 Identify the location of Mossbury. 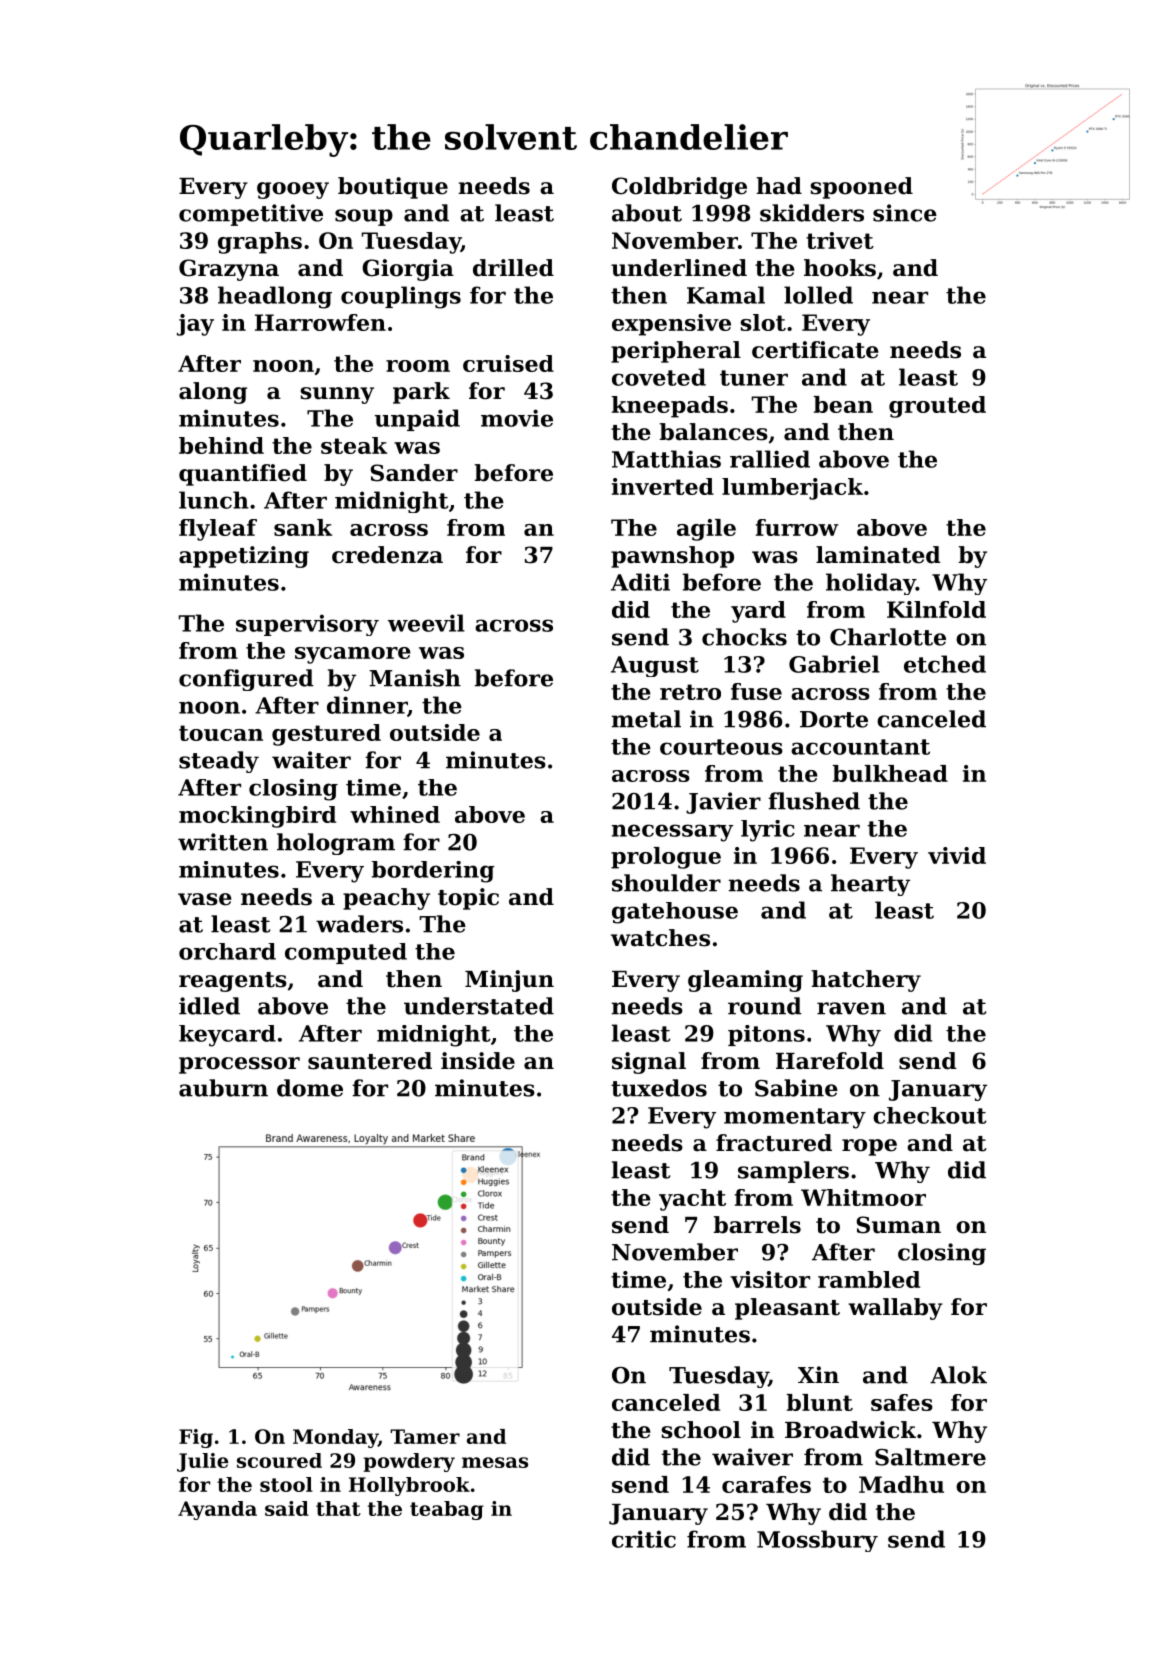
(817, 1541).
